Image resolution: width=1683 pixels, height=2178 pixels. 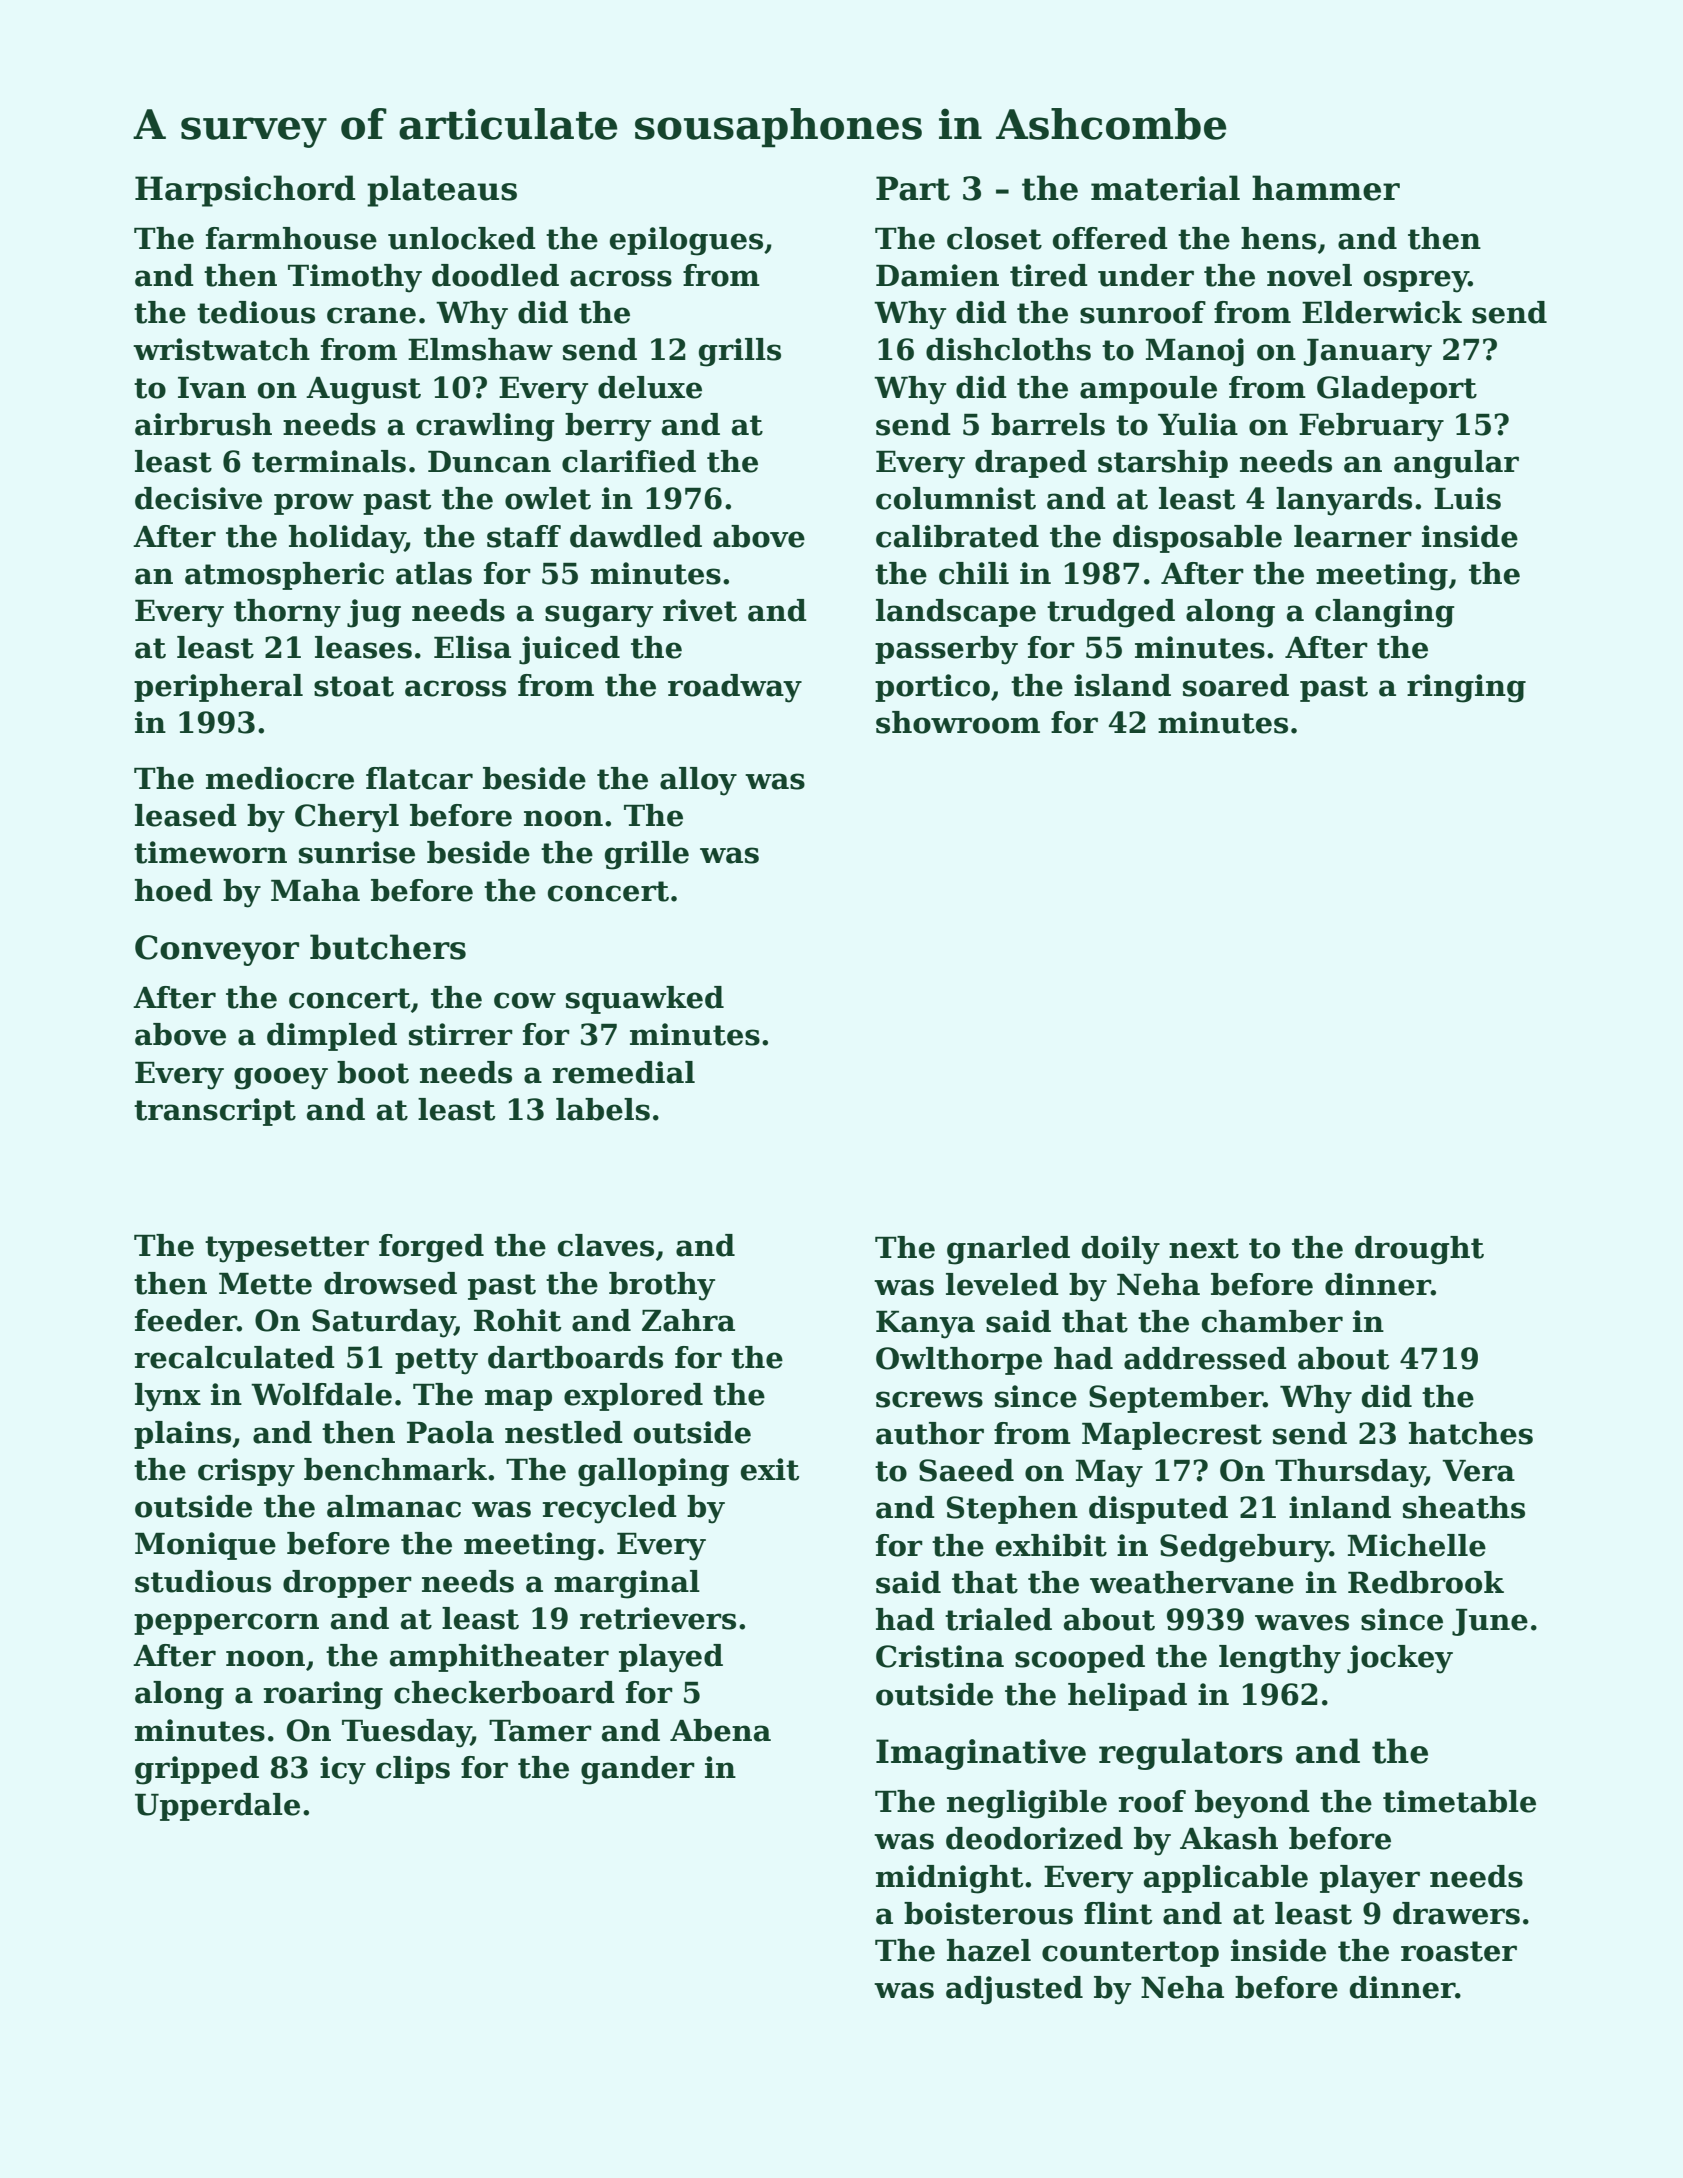 What do you see at coordinates (686, 241) in the screenshot?
I see `epilogues` at bounding box center [686, 241].
